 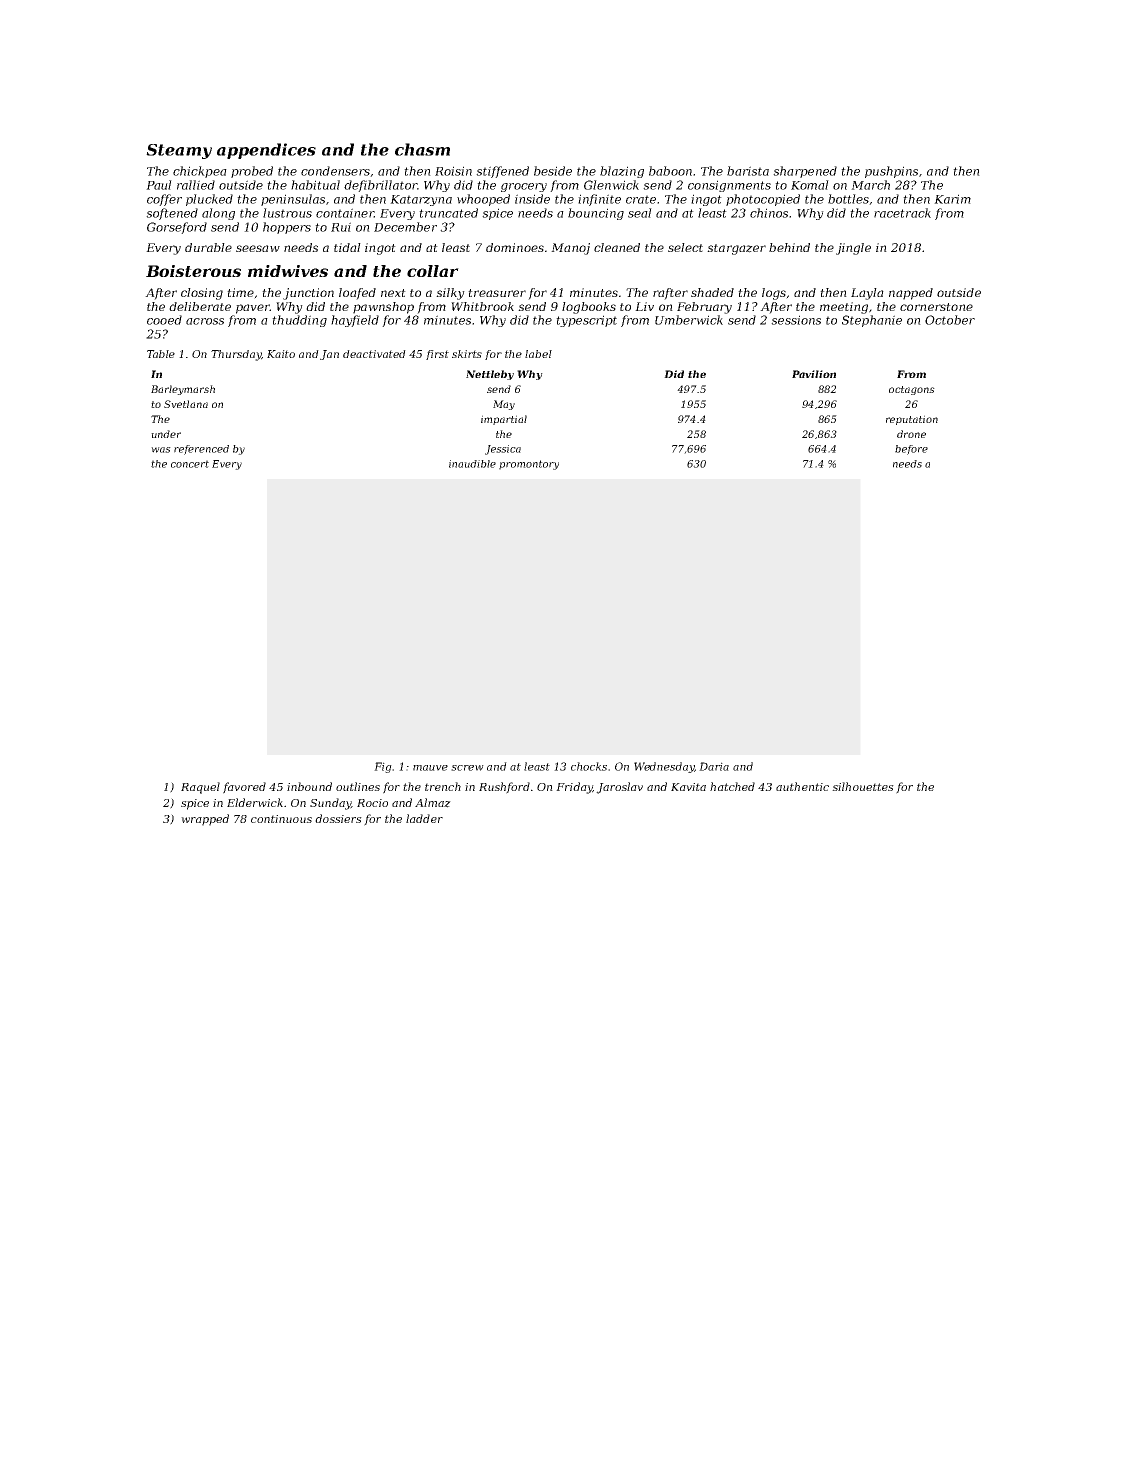 I want to click on before, so click(x=911, y=450).
